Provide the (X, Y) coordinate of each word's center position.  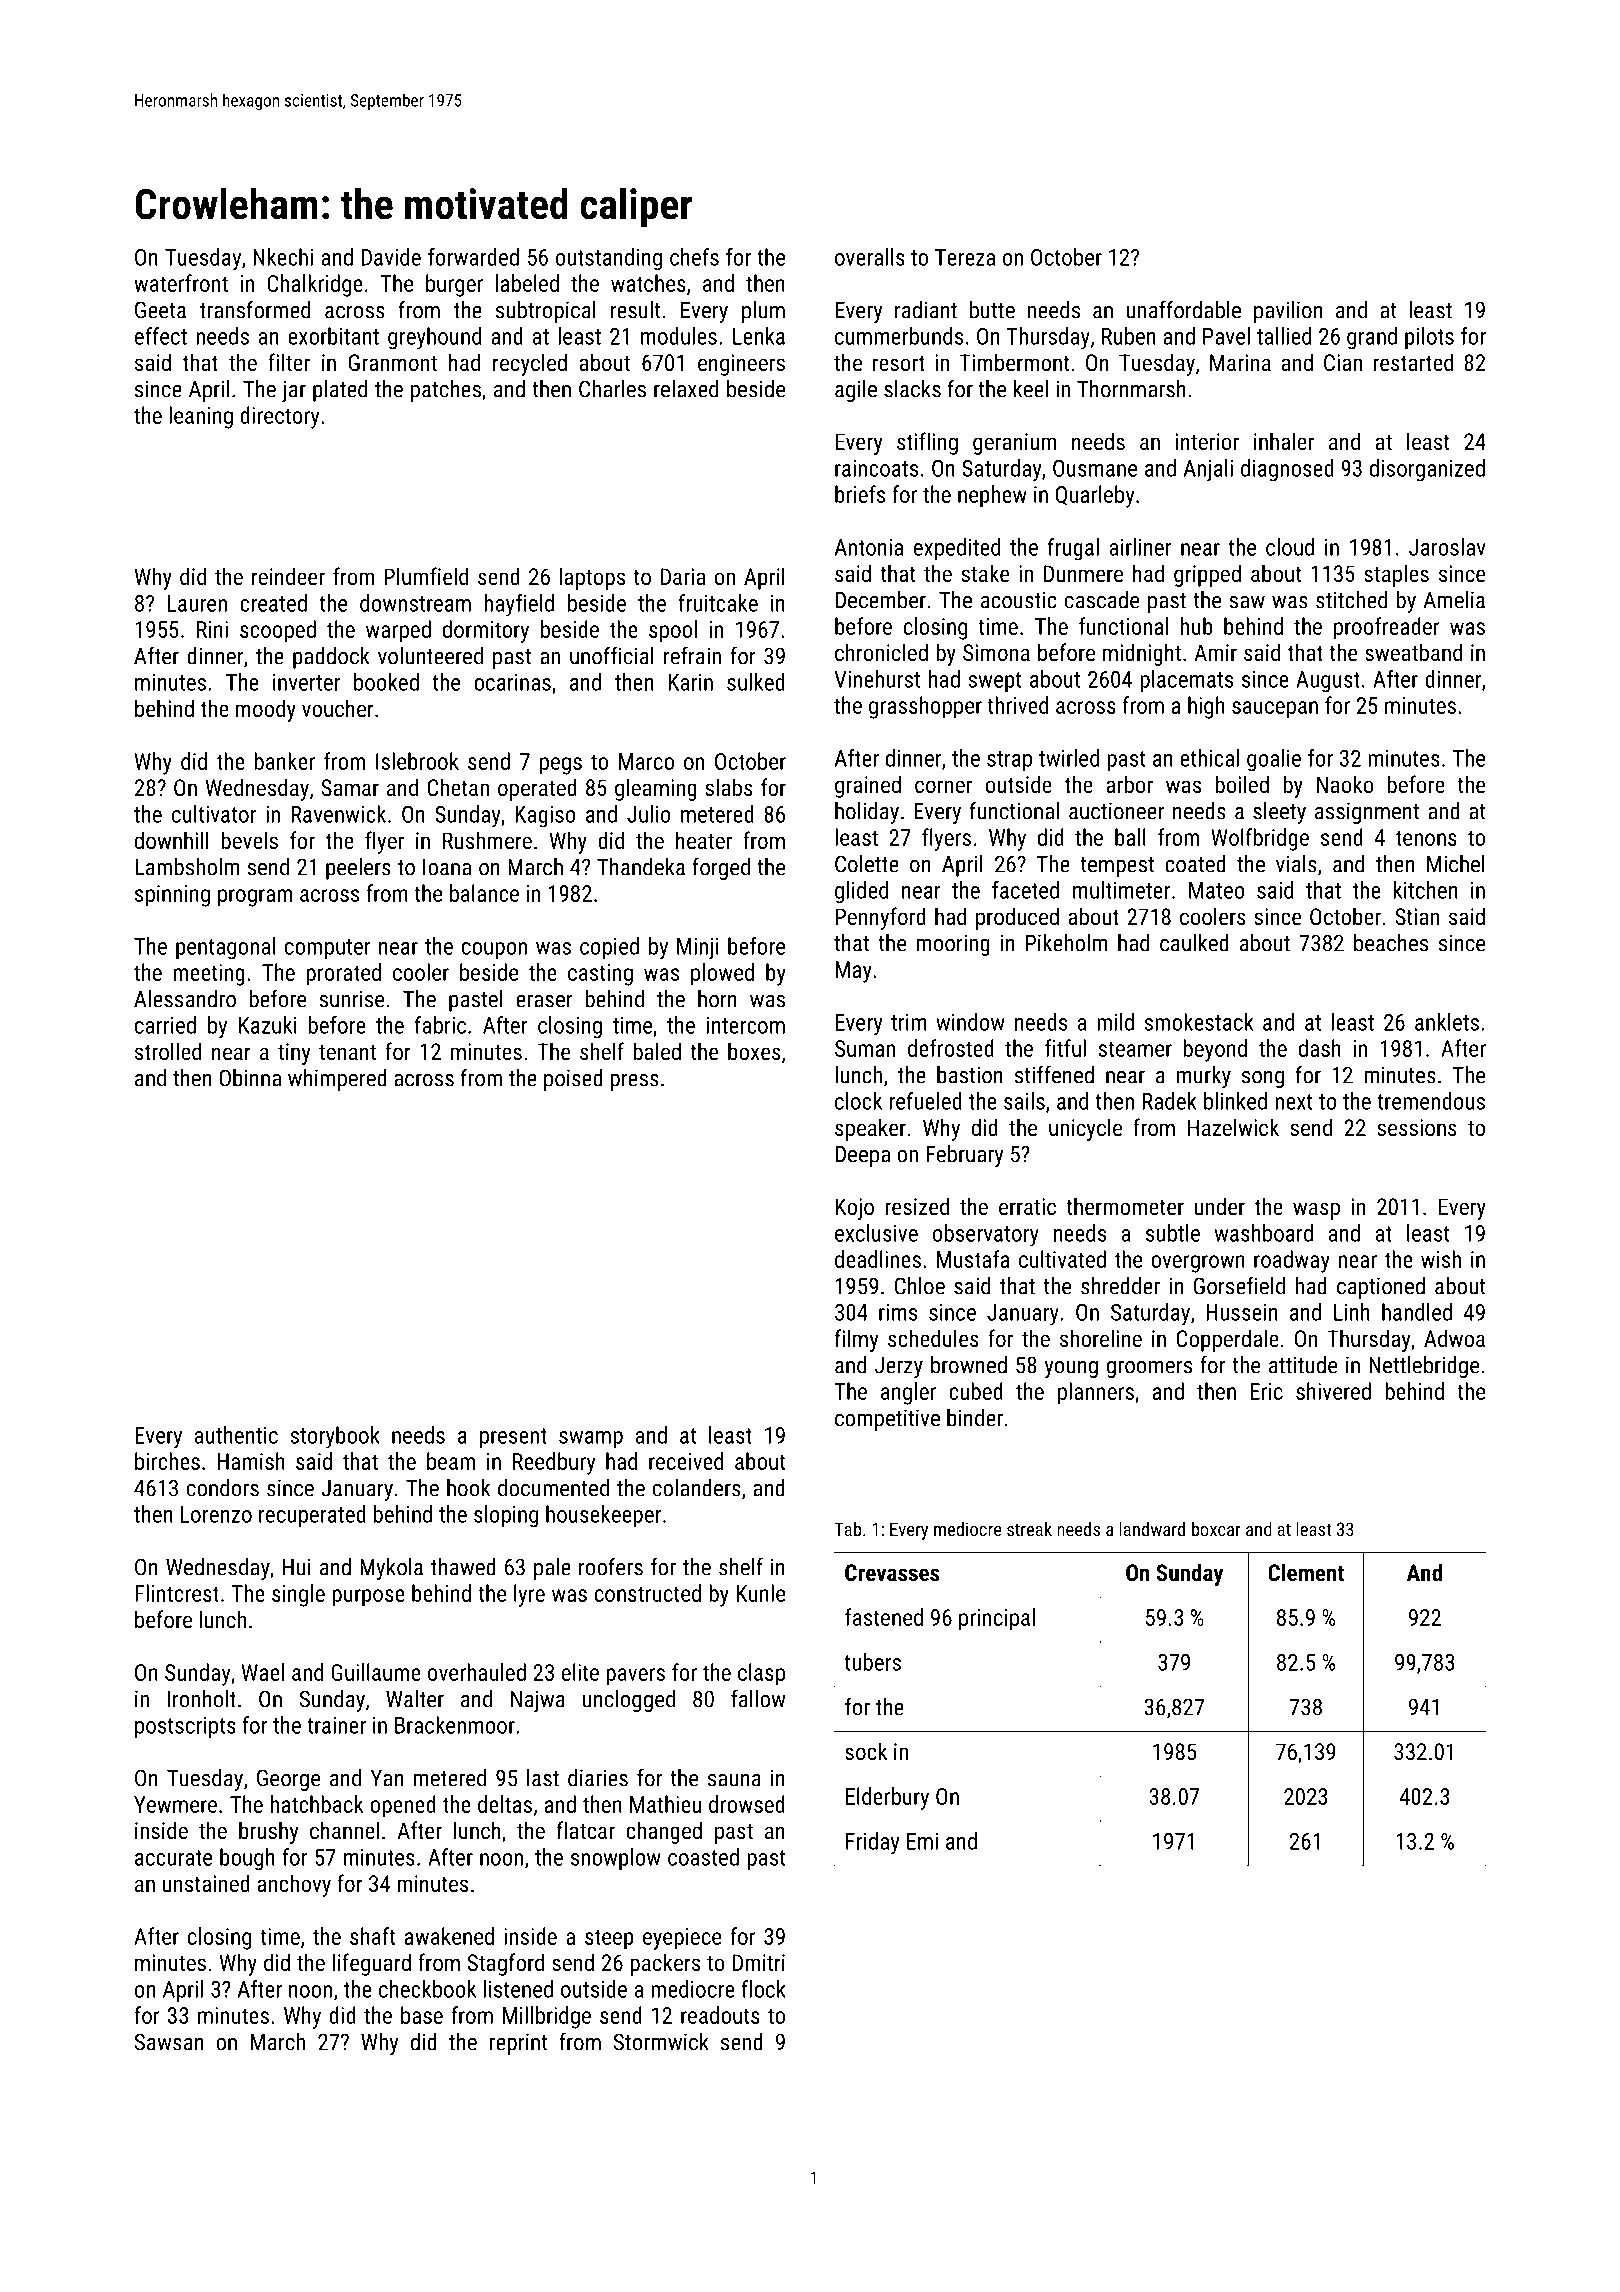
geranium (1014, 444)
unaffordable (1183, 309)
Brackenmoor (455, 1725)
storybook (335, 1437)
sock (866, 1751)
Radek (1170, 1101)
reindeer (288, 576)
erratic (1027, 1206)
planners (1096, 1393)
